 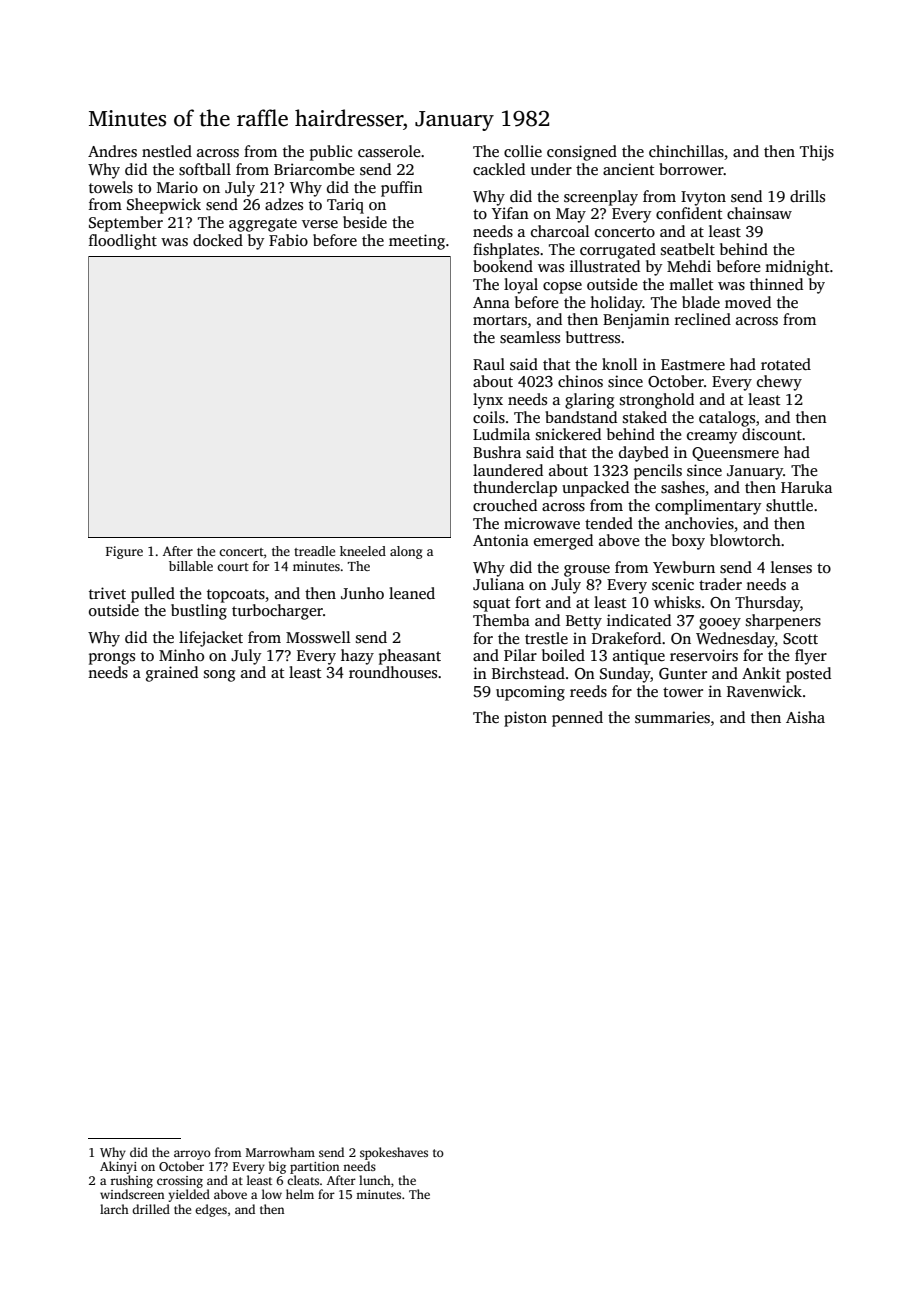 What do you see at coordinates (192, 1155) in the image?
I see `arroyo` at bounding box center [192, 1155].
